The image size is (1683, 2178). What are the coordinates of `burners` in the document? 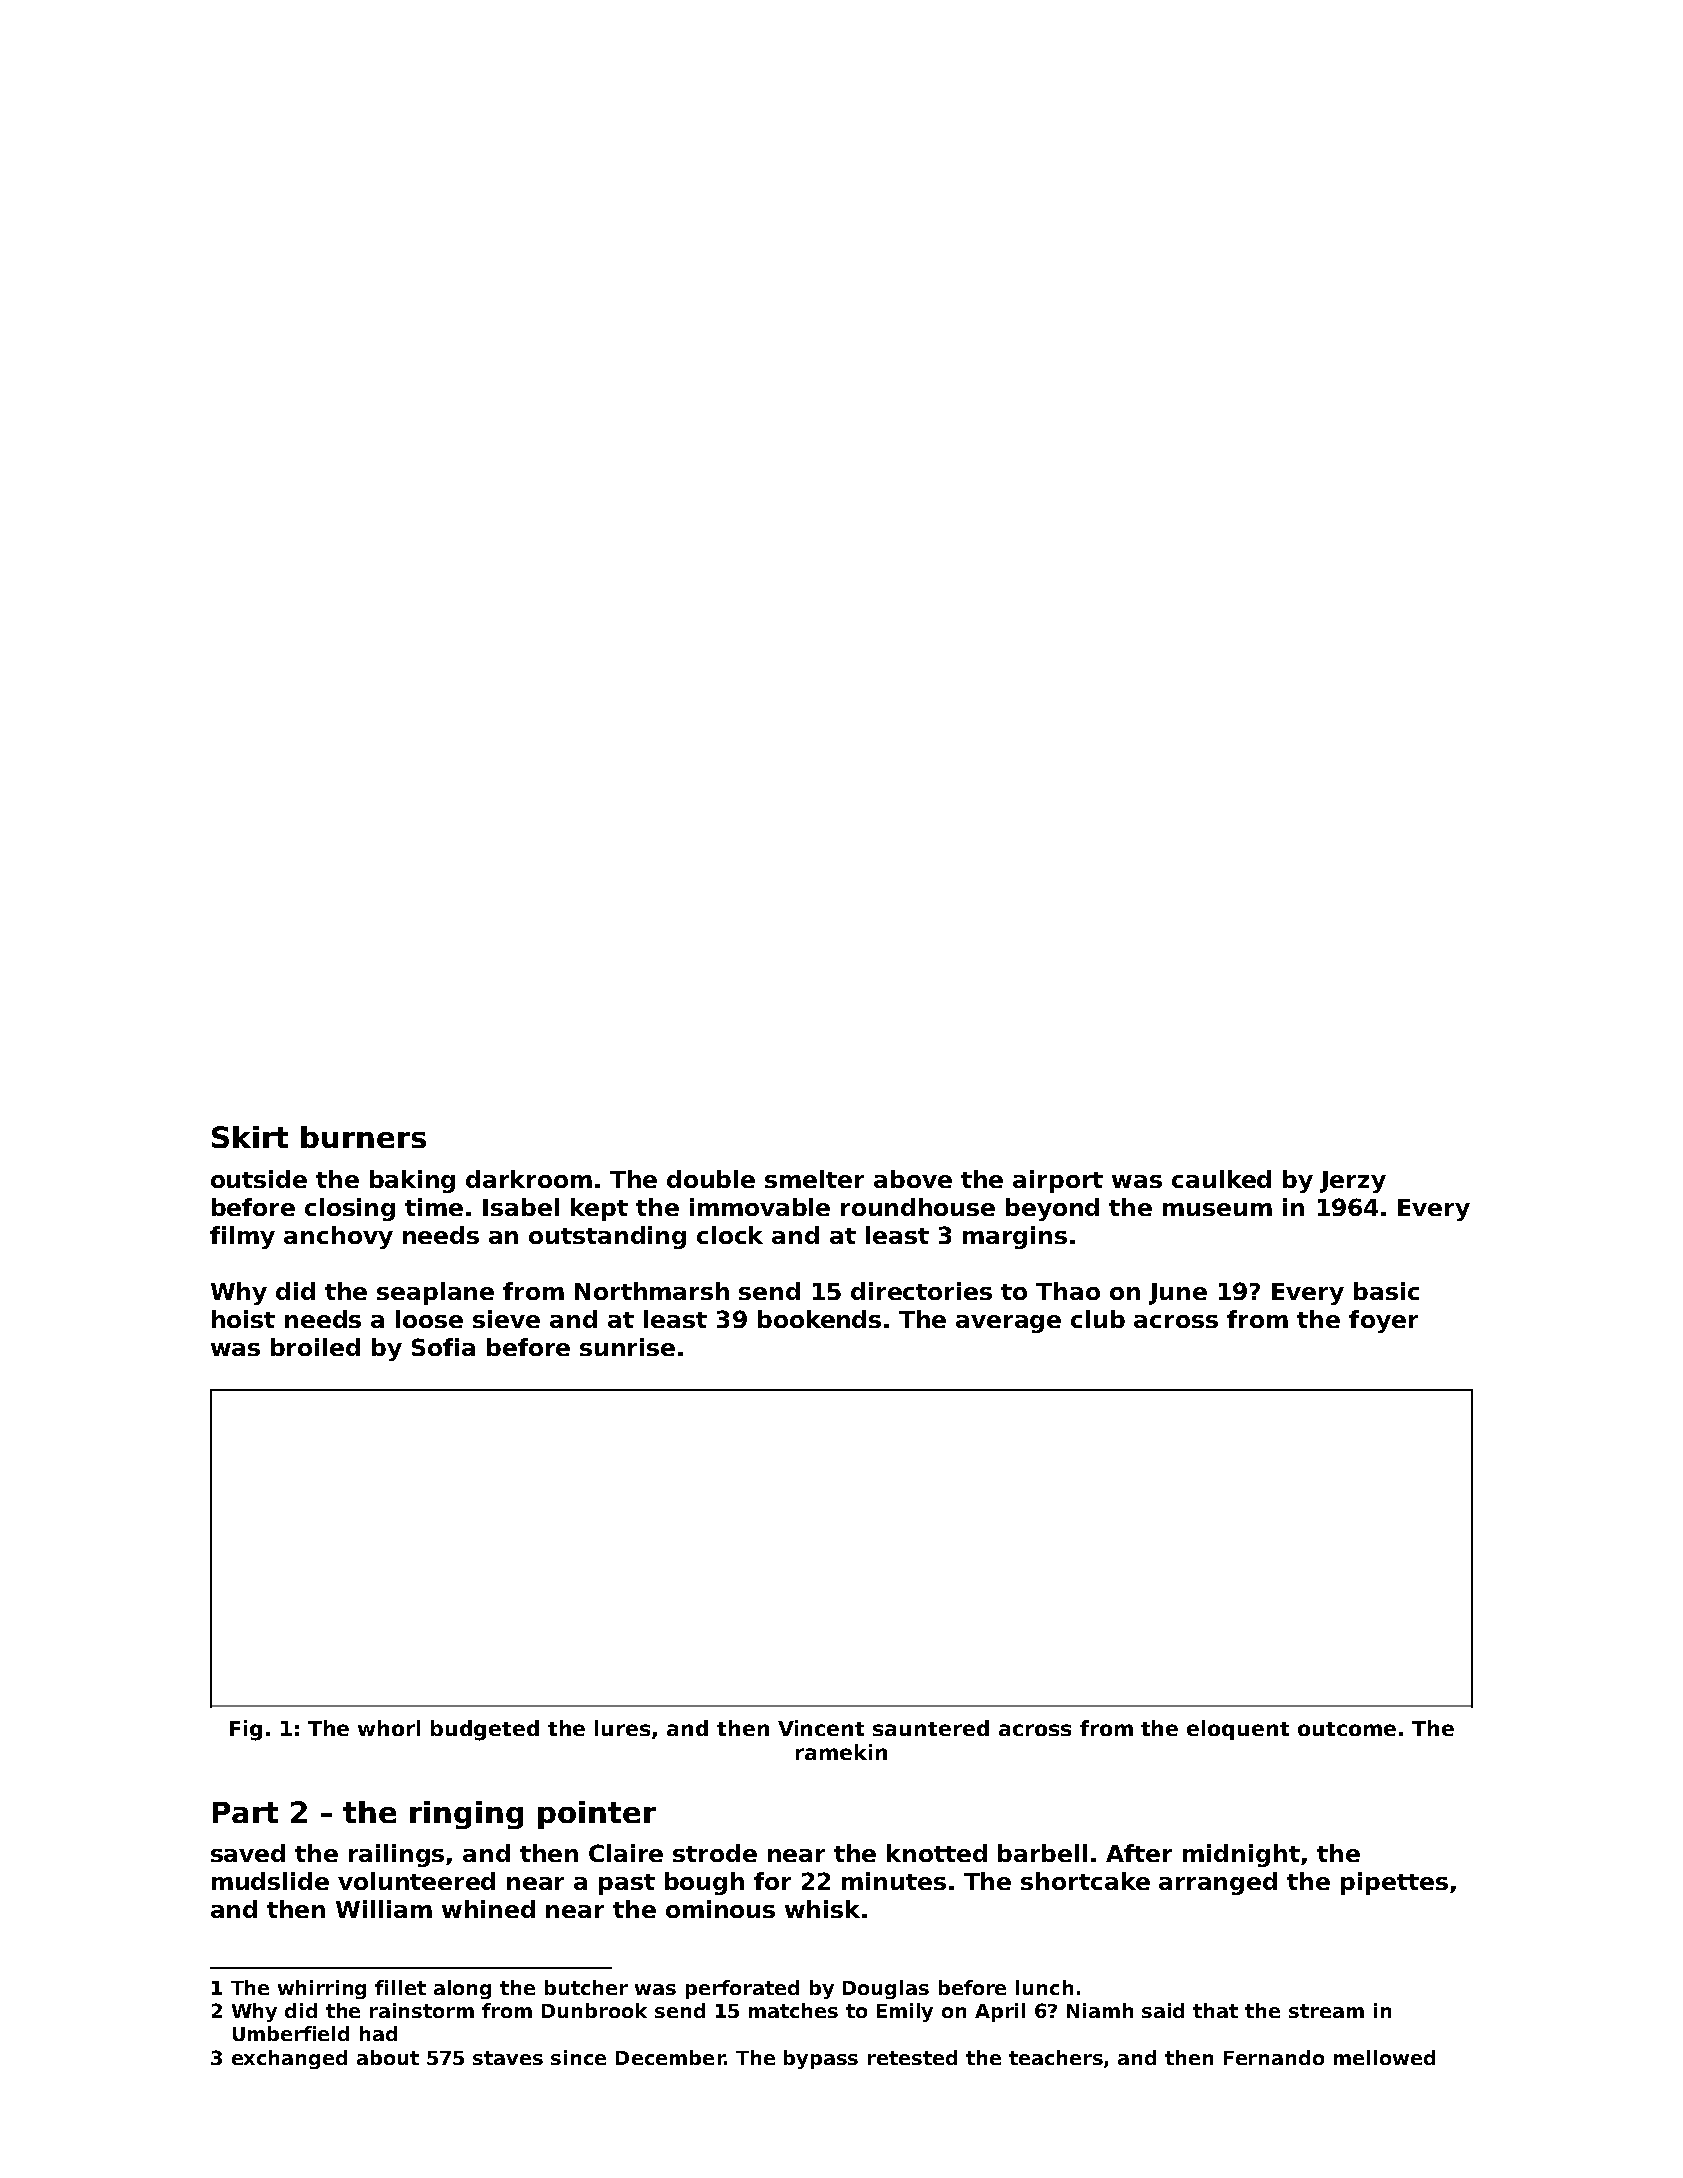 It's located at (363, 1137).
